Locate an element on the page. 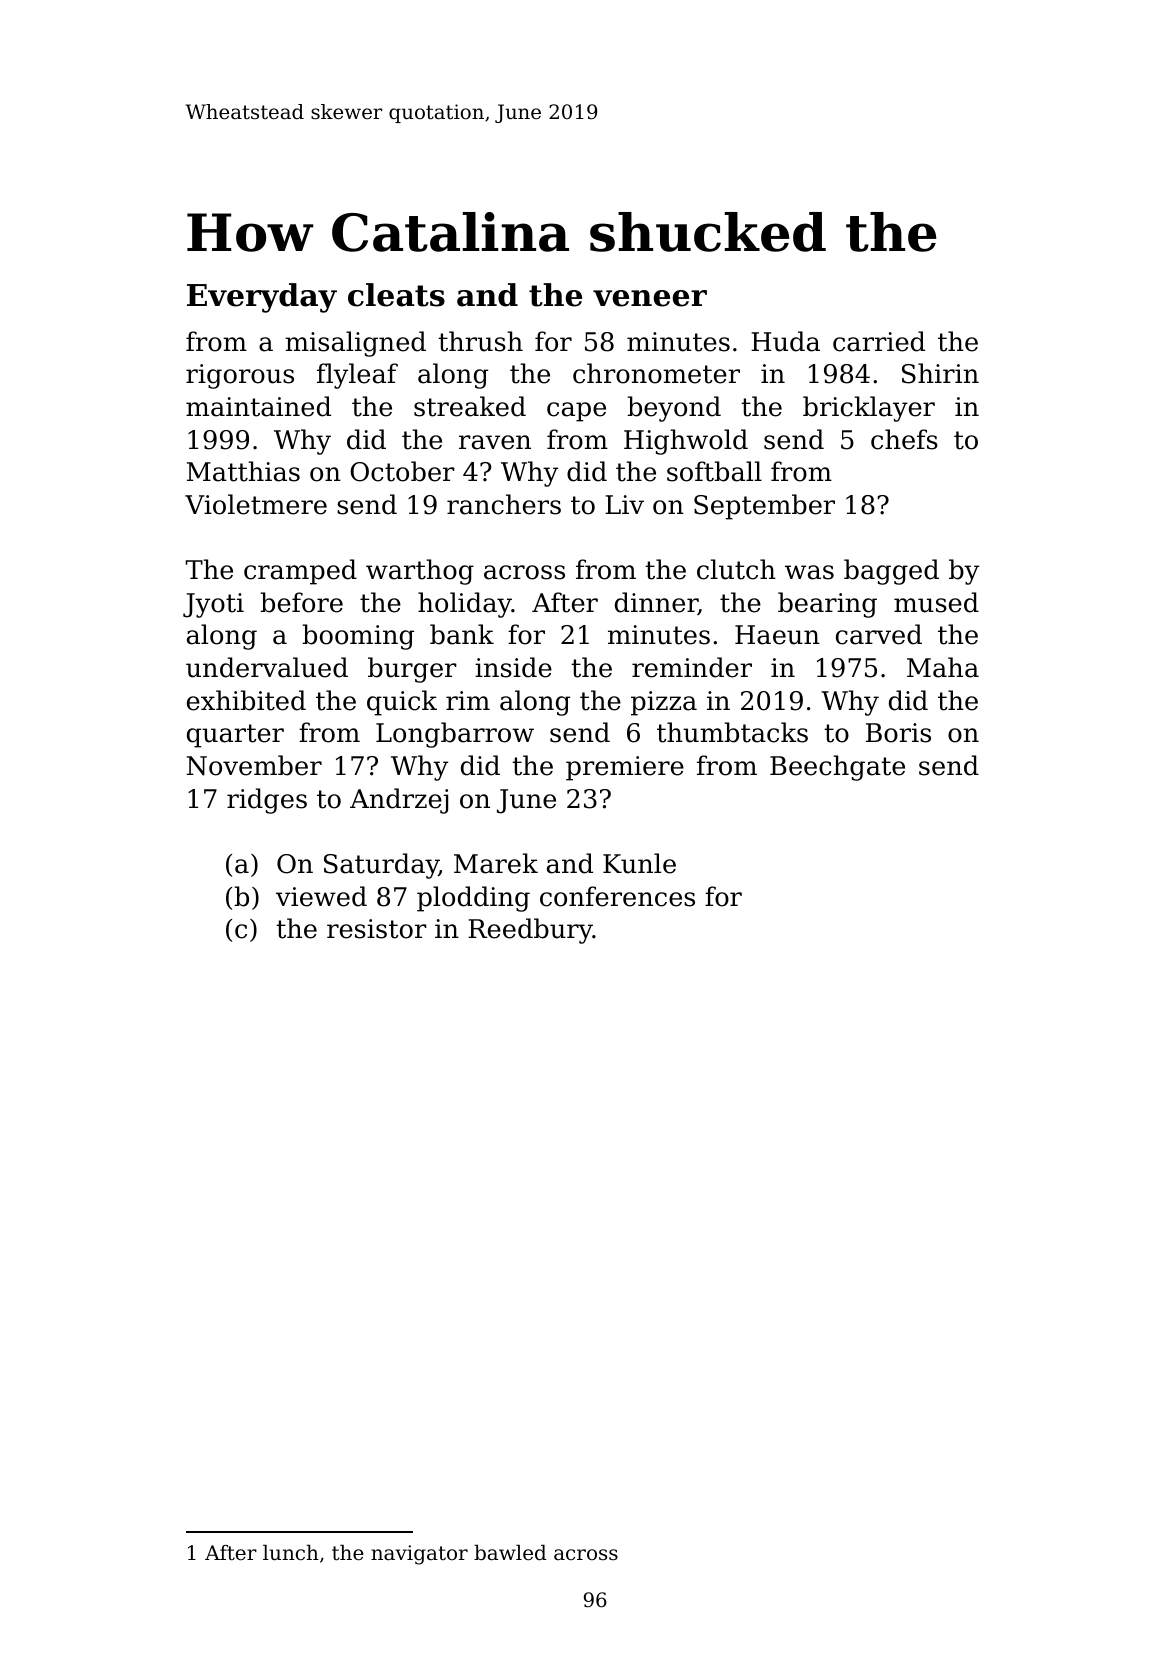 The height and width of the image is (1654, 1165). navigator is located at coordinates (419, 1555).
